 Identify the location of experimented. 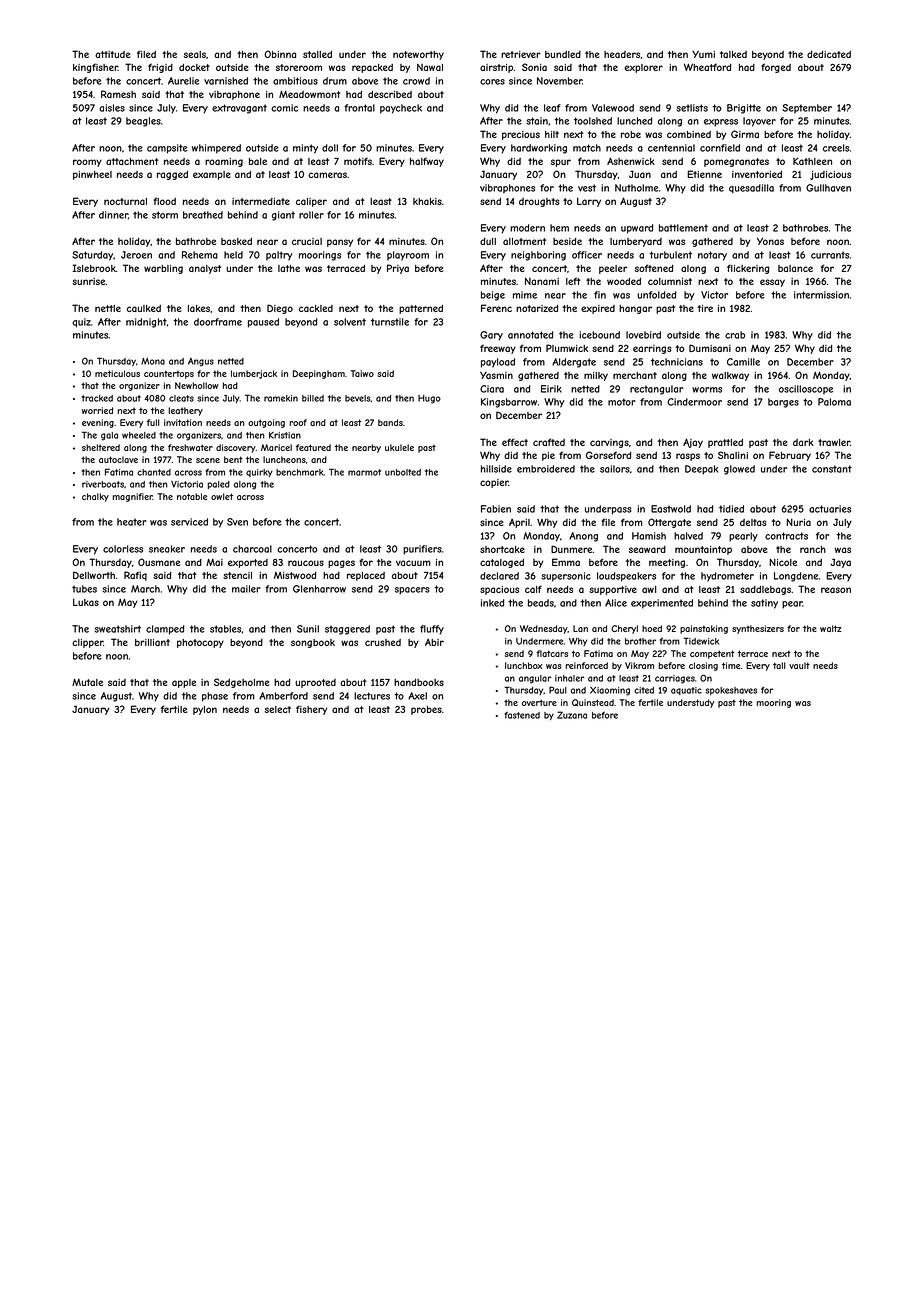
(662, 604).
